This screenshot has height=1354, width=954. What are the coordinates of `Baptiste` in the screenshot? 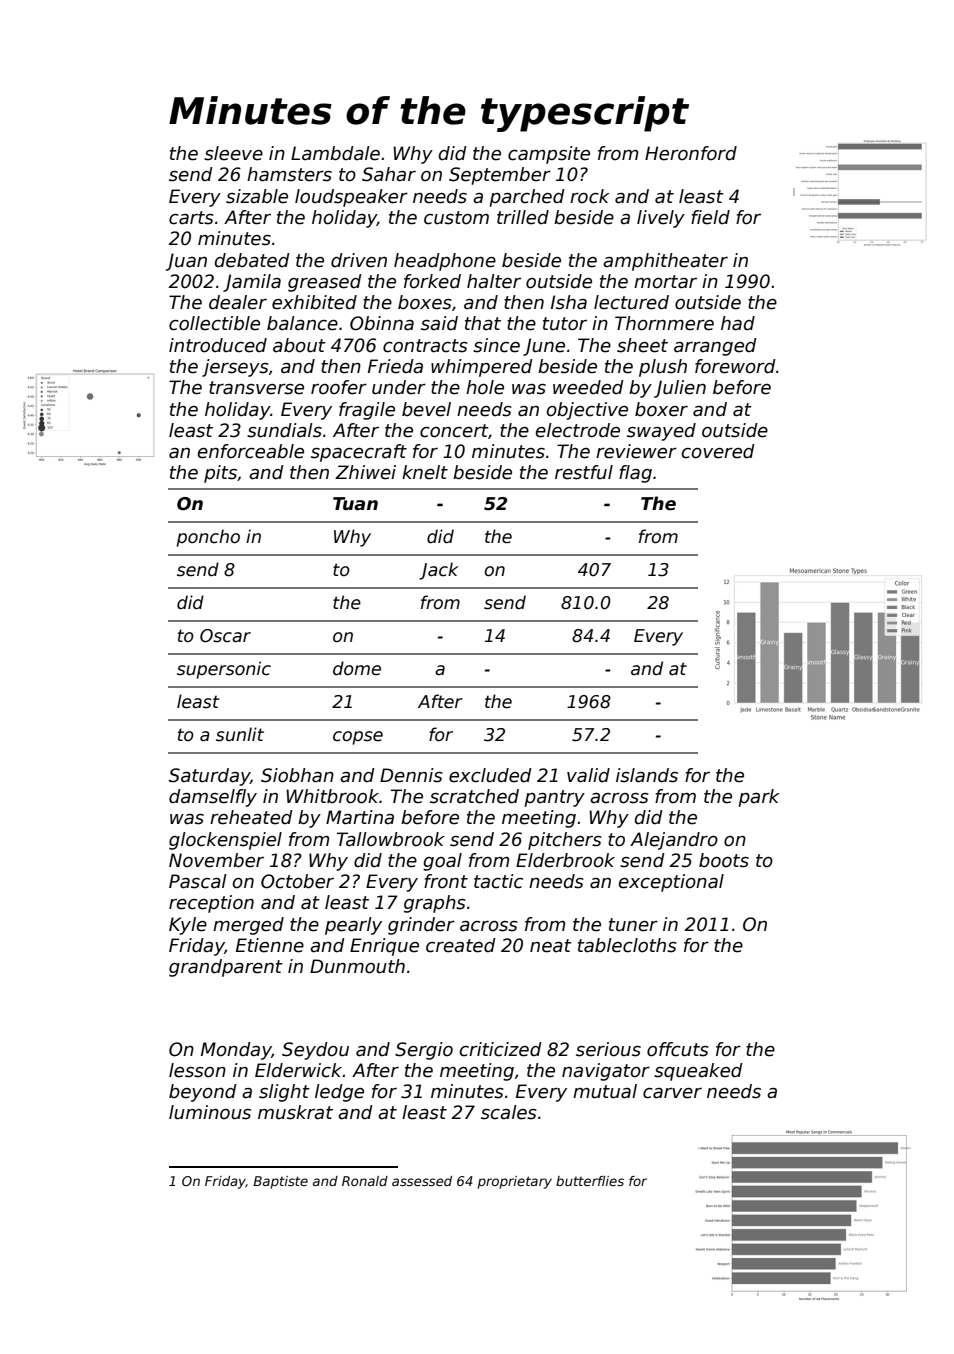 It's located at (280, 1182).
